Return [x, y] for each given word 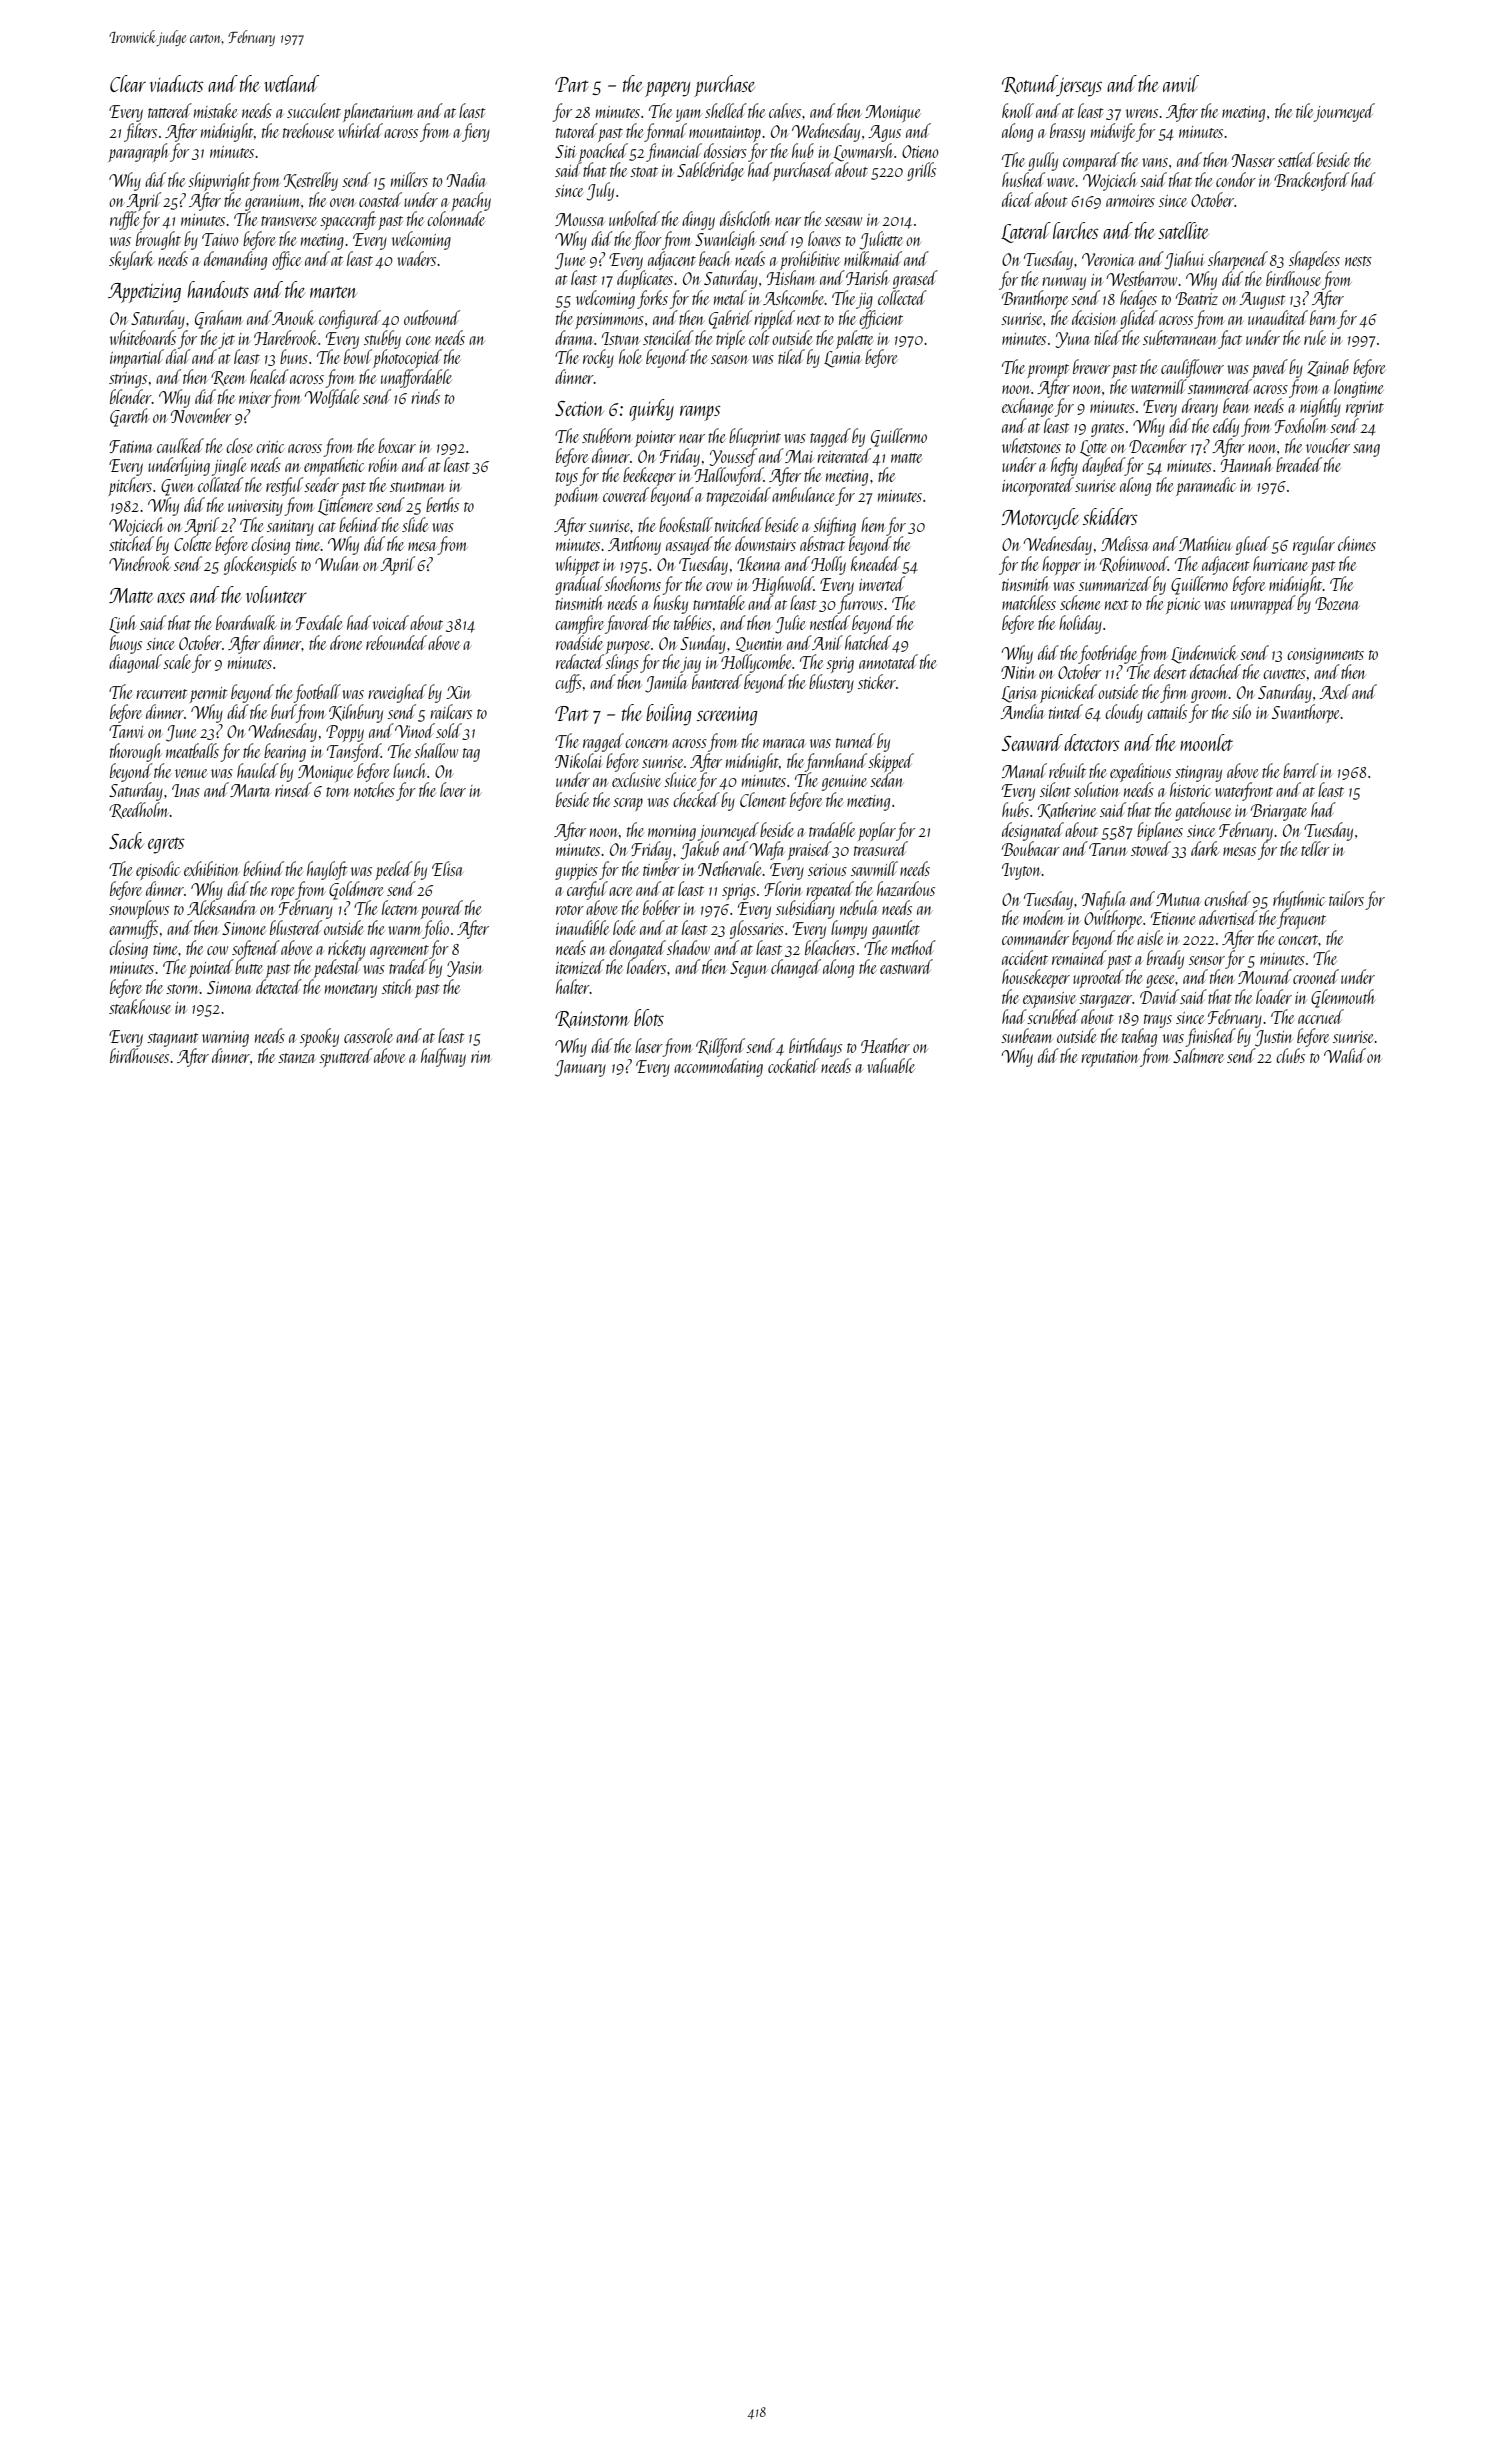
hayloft [327, 870]
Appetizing [144, 293]
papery [668, 89]
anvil [1181, 83]
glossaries [757, 929]
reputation [1110, 1059]
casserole [368, 1035]
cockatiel [793, 1065]
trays [1158, 1021]
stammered [1220, 386]
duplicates [645, 279]
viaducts [176, 83]
